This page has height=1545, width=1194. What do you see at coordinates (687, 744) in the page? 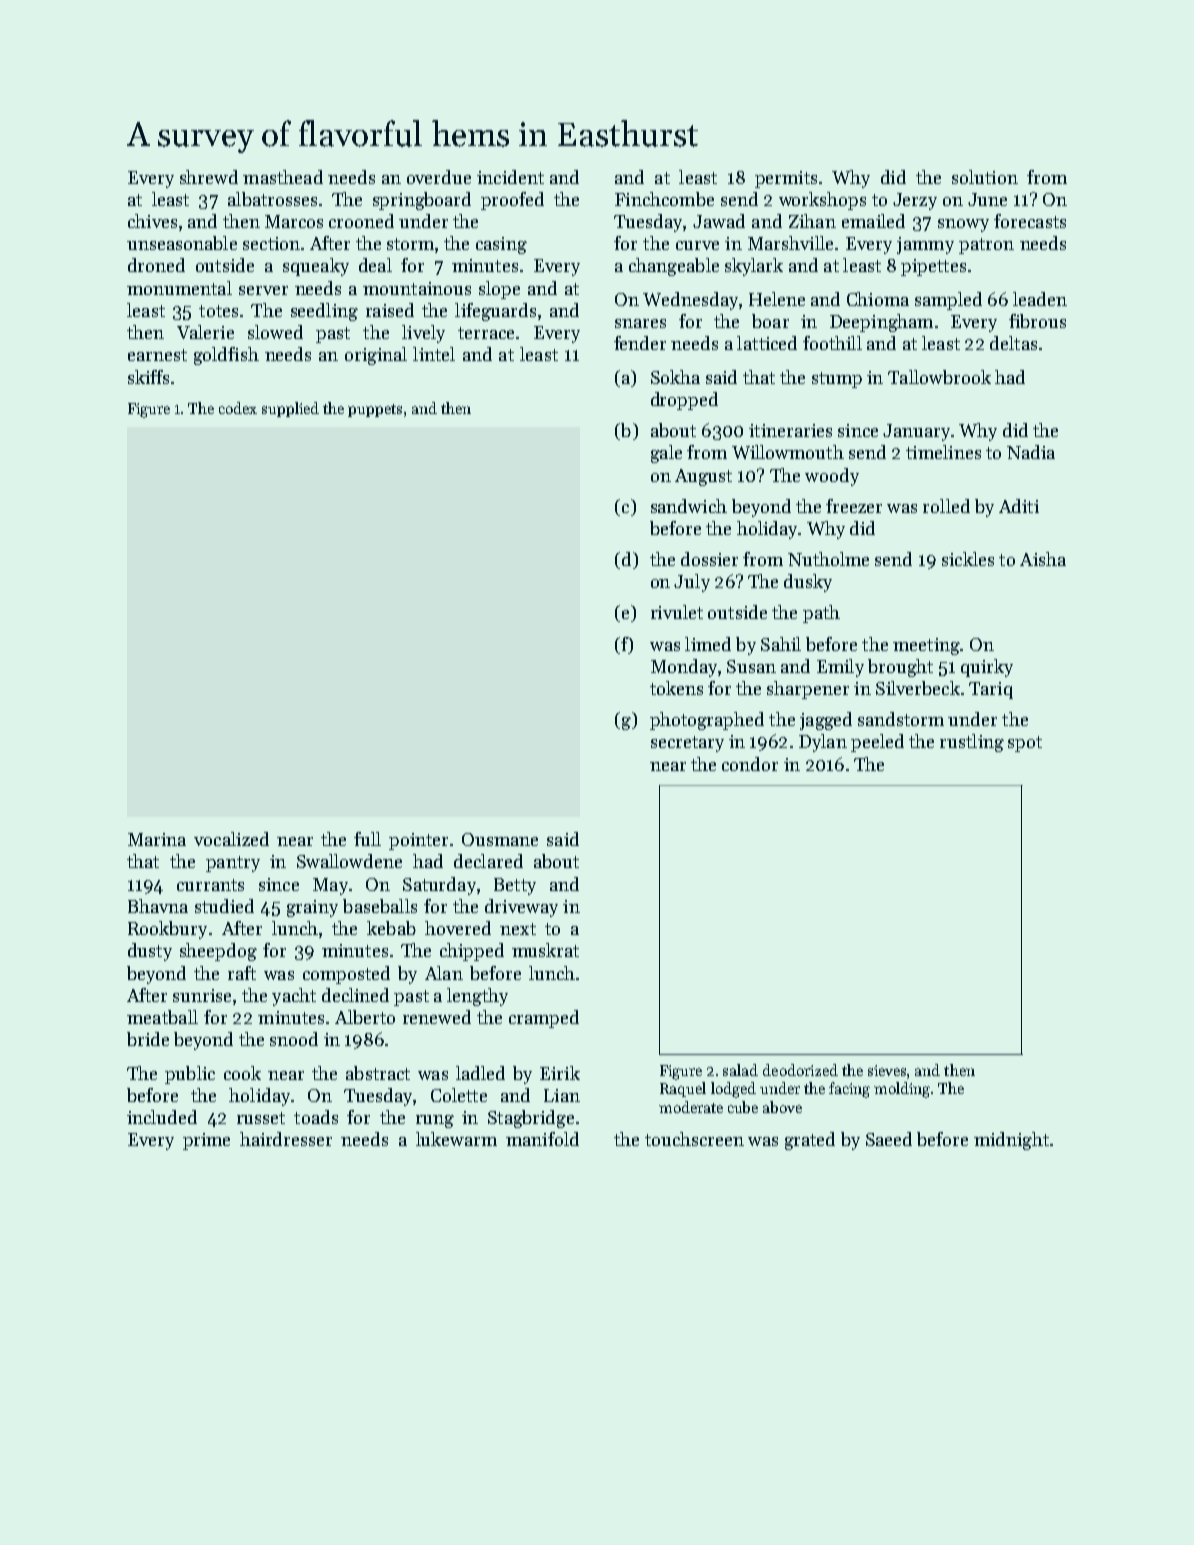
I see `secretary` at bounding box center [687, 744].
